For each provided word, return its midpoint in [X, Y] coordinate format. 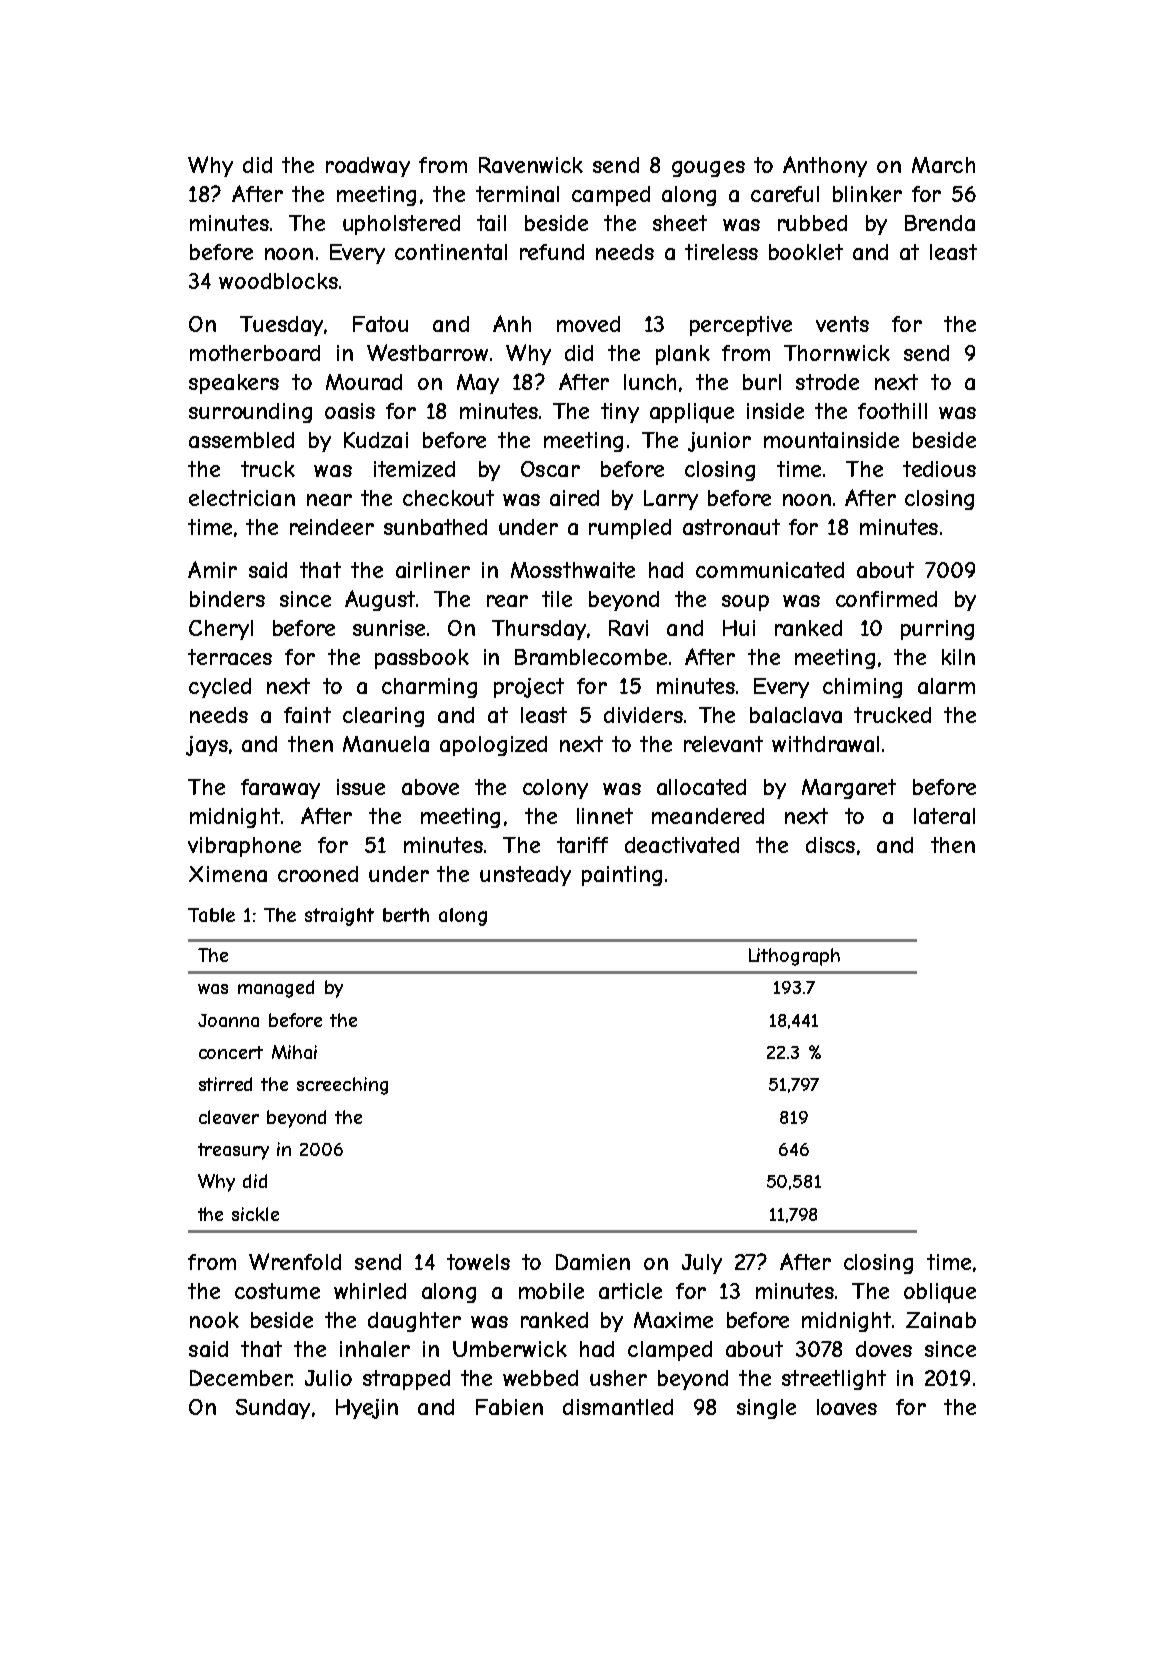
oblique [940, 1293]
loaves [847, 1407]
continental [451, 252]
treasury [233, 1151]
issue [361, 787]
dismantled [618, 1407]
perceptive [741, 326]
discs [830, 845]
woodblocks [278, 281]
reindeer [332, 527]
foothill [892, 411]
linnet [605, 816]
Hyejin [367, 1409]
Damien [593, 1262]
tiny [620, 413]
